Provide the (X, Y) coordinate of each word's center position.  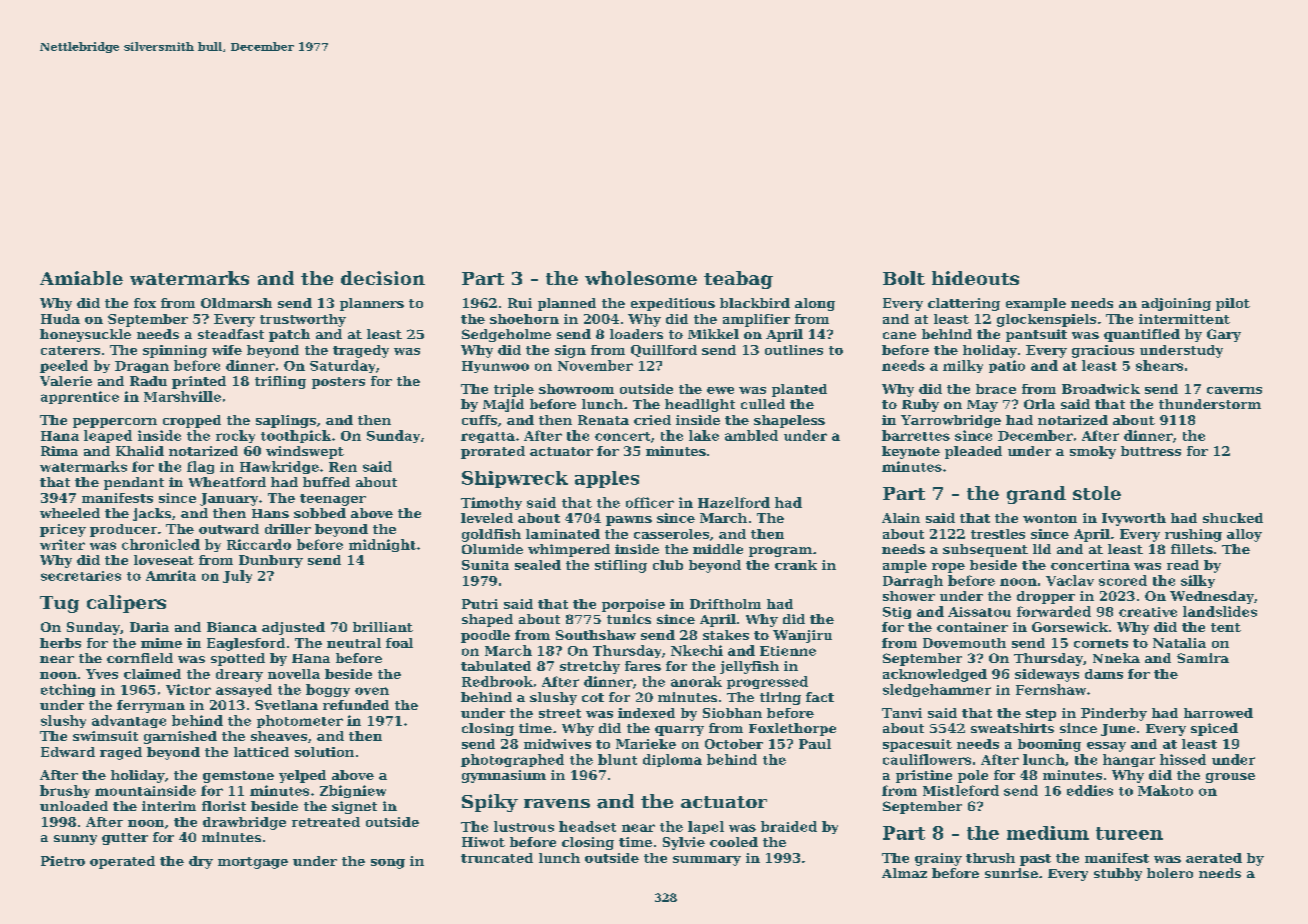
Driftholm (725, 604)
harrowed (1218, 713)
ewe (720, 390)
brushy (65, 791)
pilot (1233, 304)
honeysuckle (85, 335)
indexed (646, 713)
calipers (126, 604)
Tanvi (902, 713)
